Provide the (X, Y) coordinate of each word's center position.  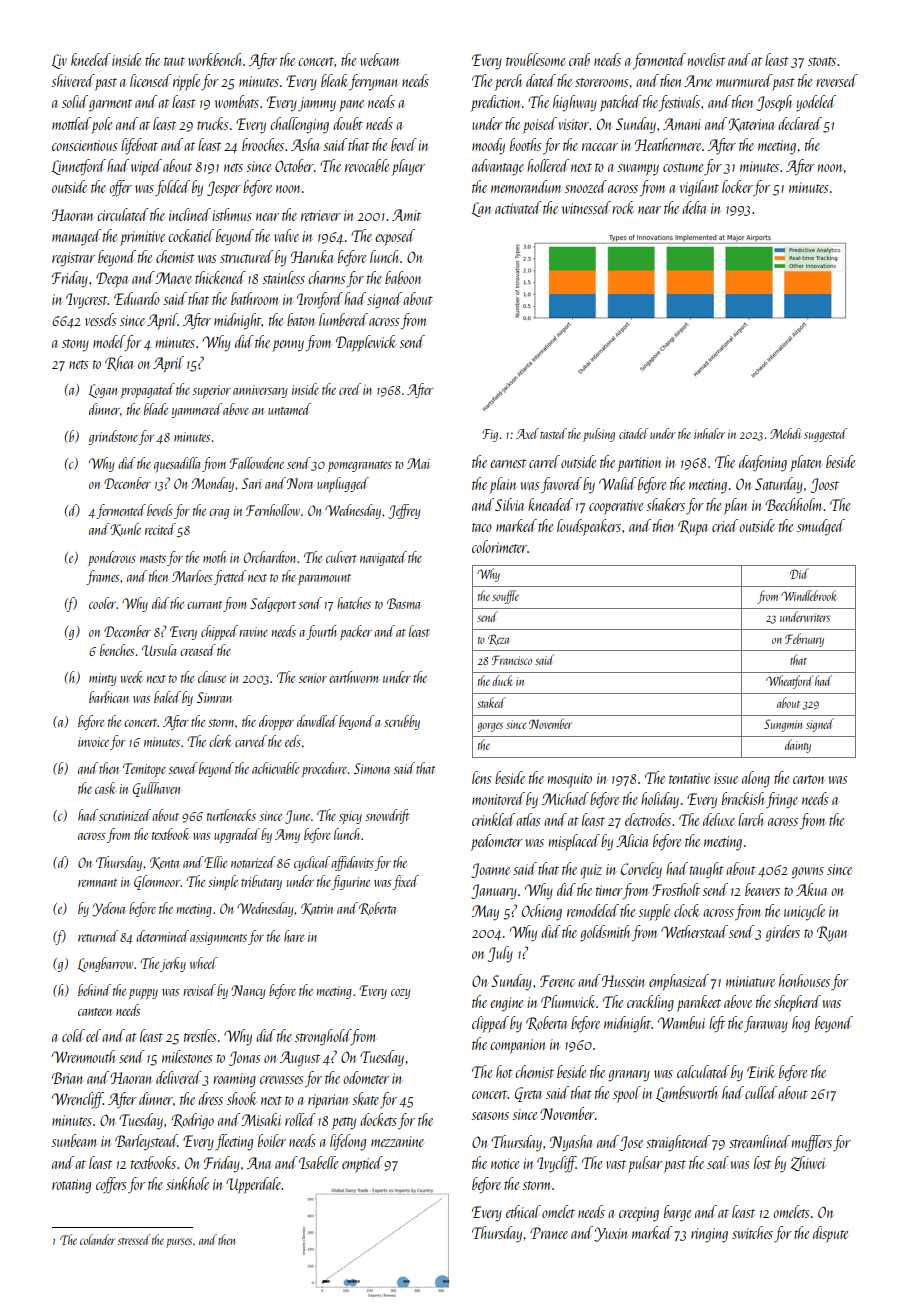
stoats (822, 61)
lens (481, 777)
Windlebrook (809, 595)
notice (505, 1163)
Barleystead (146, 1142)
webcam (379, 59)
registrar (73, 259)
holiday (660, 800)
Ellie (215, 862)
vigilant (699, 188)
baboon (403, 277)
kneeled (91, 59)
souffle (505, 597)
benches (117, 650)
